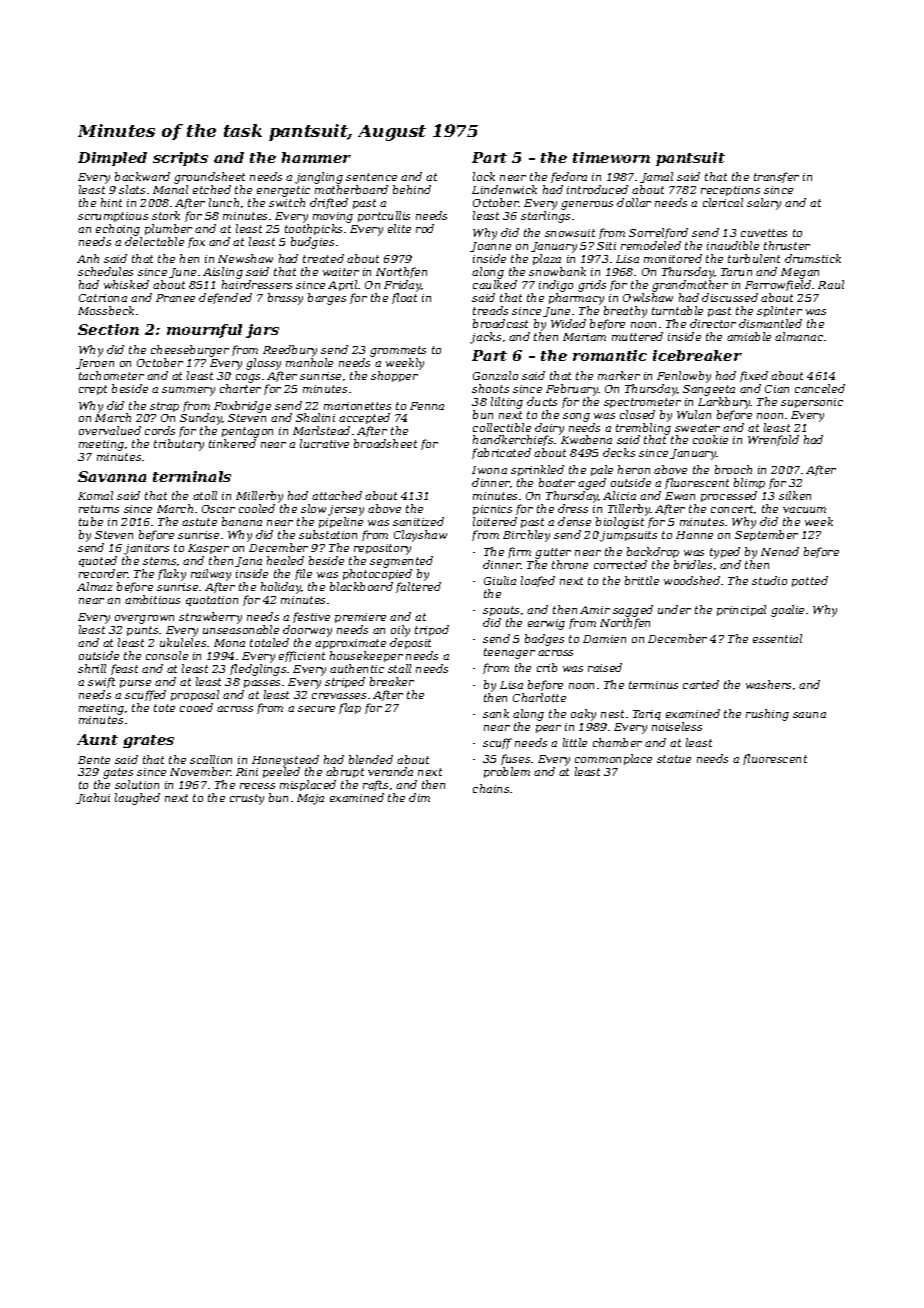  Describe the element at coordinates (371, 177) in the screenshot. I see `sentence` at that location.
